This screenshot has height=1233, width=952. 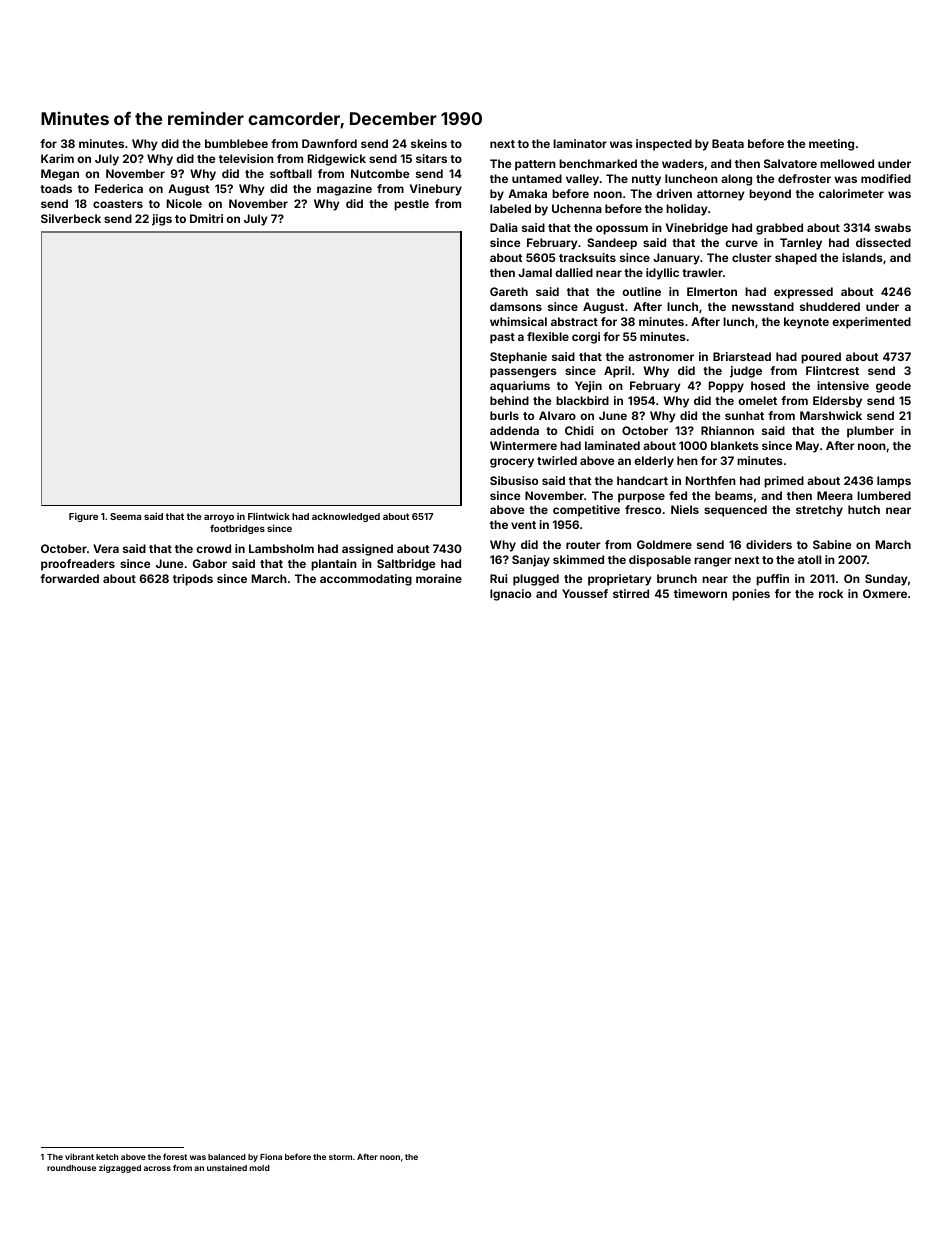 I want to click on opossum, so click(x=622, y=230).
